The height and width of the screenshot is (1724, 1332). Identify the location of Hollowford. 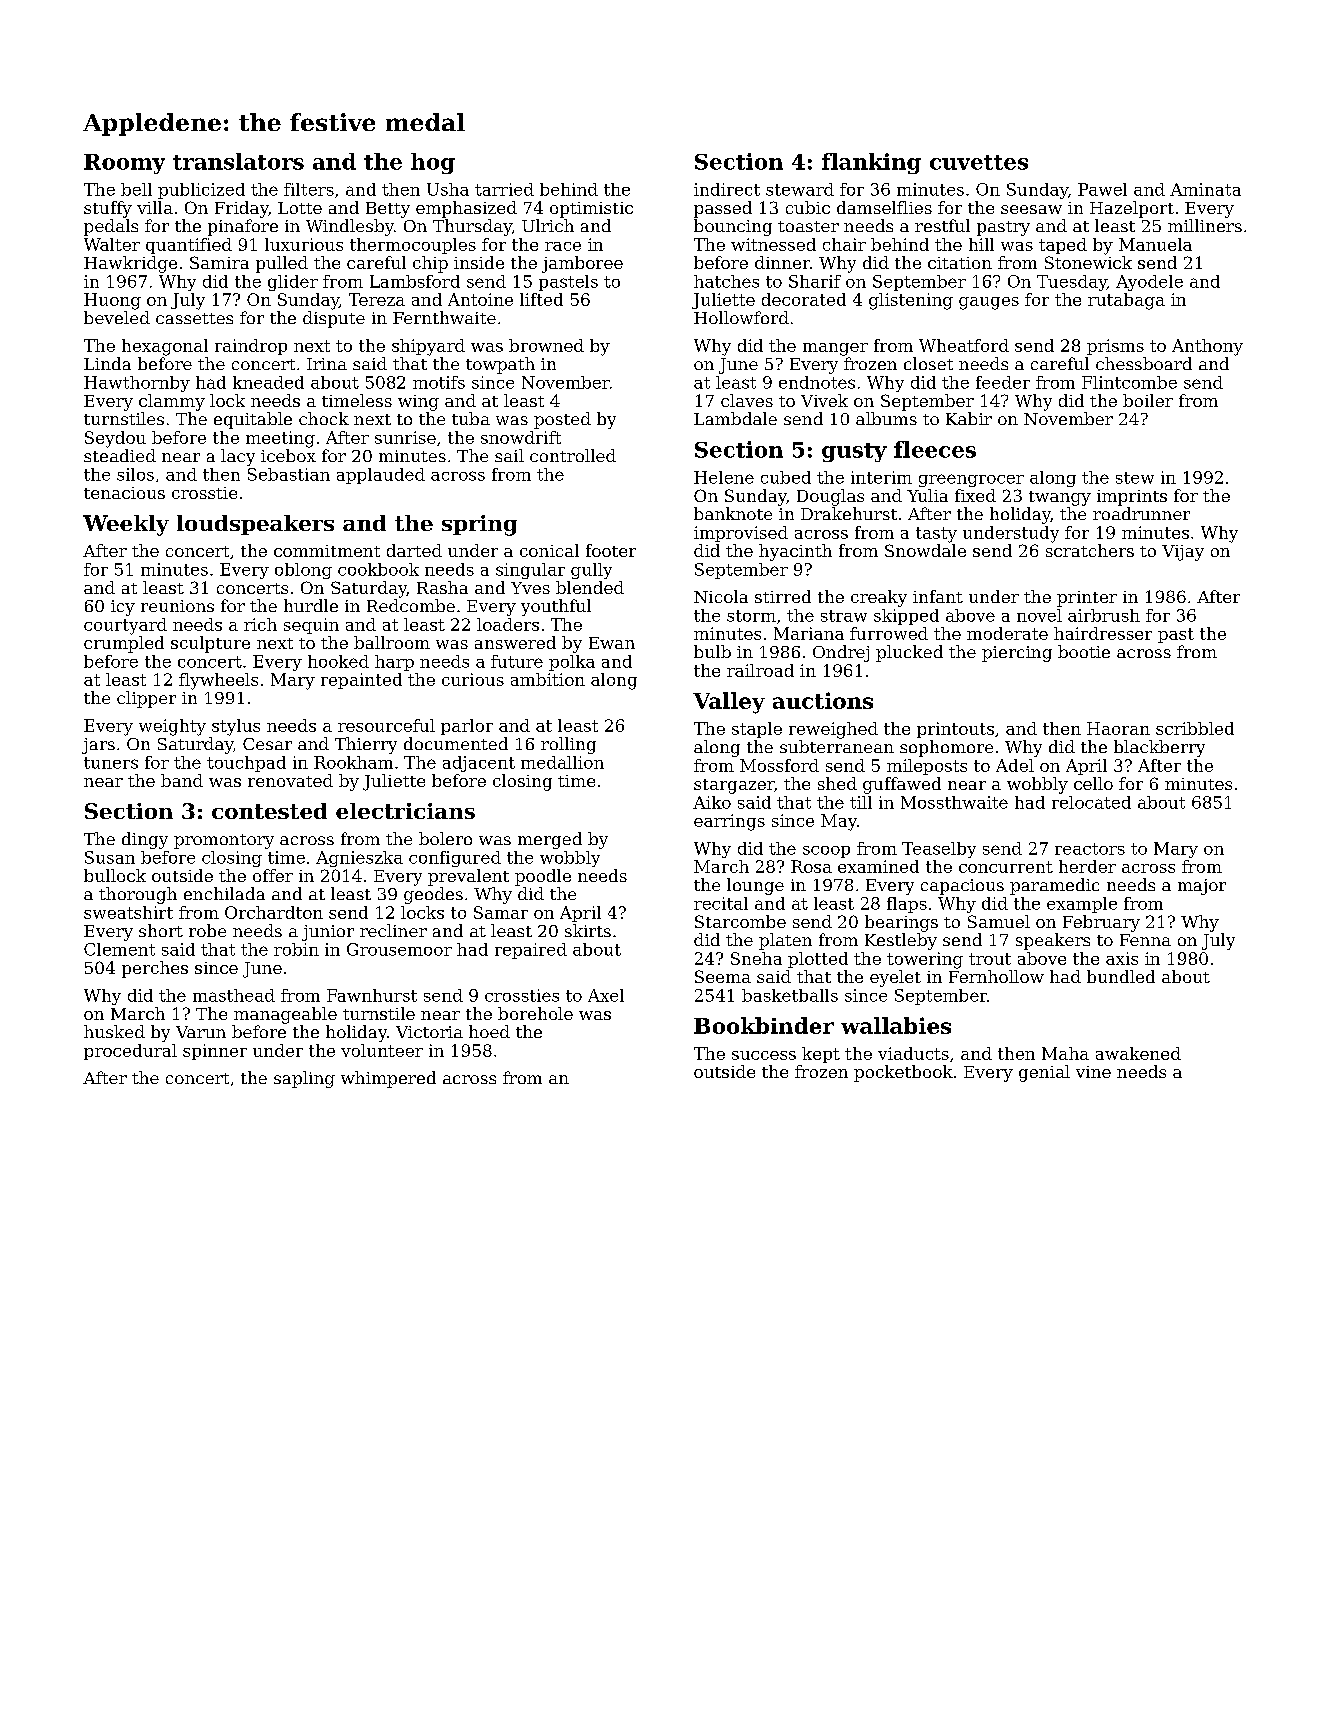
(741, 317).
